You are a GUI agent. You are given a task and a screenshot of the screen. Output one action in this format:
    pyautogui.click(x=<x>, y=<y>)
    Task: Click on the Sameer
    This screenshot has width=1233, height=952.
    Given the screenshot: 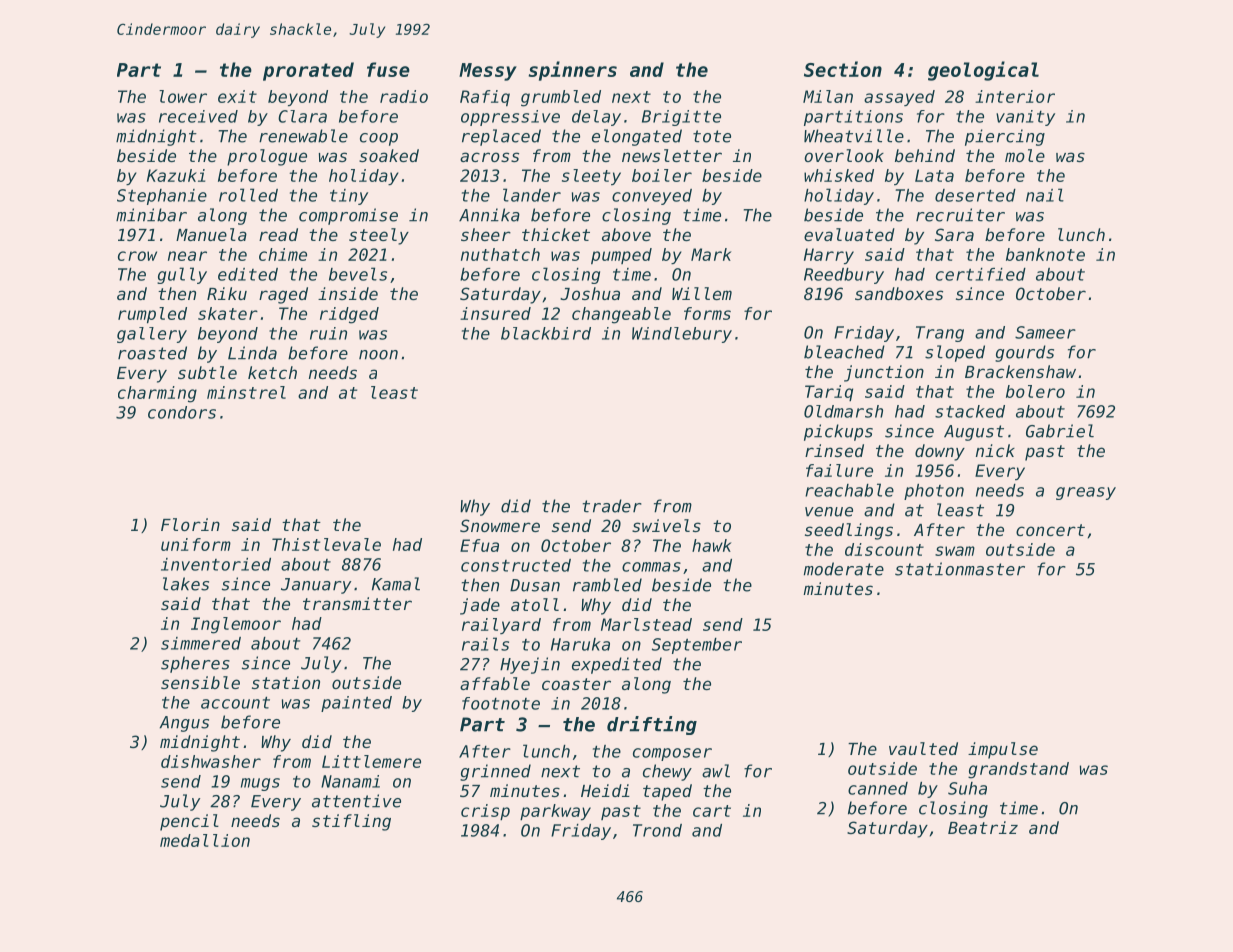 What is the action you would take?
    pyautogui.click(x=1045, y=332)
